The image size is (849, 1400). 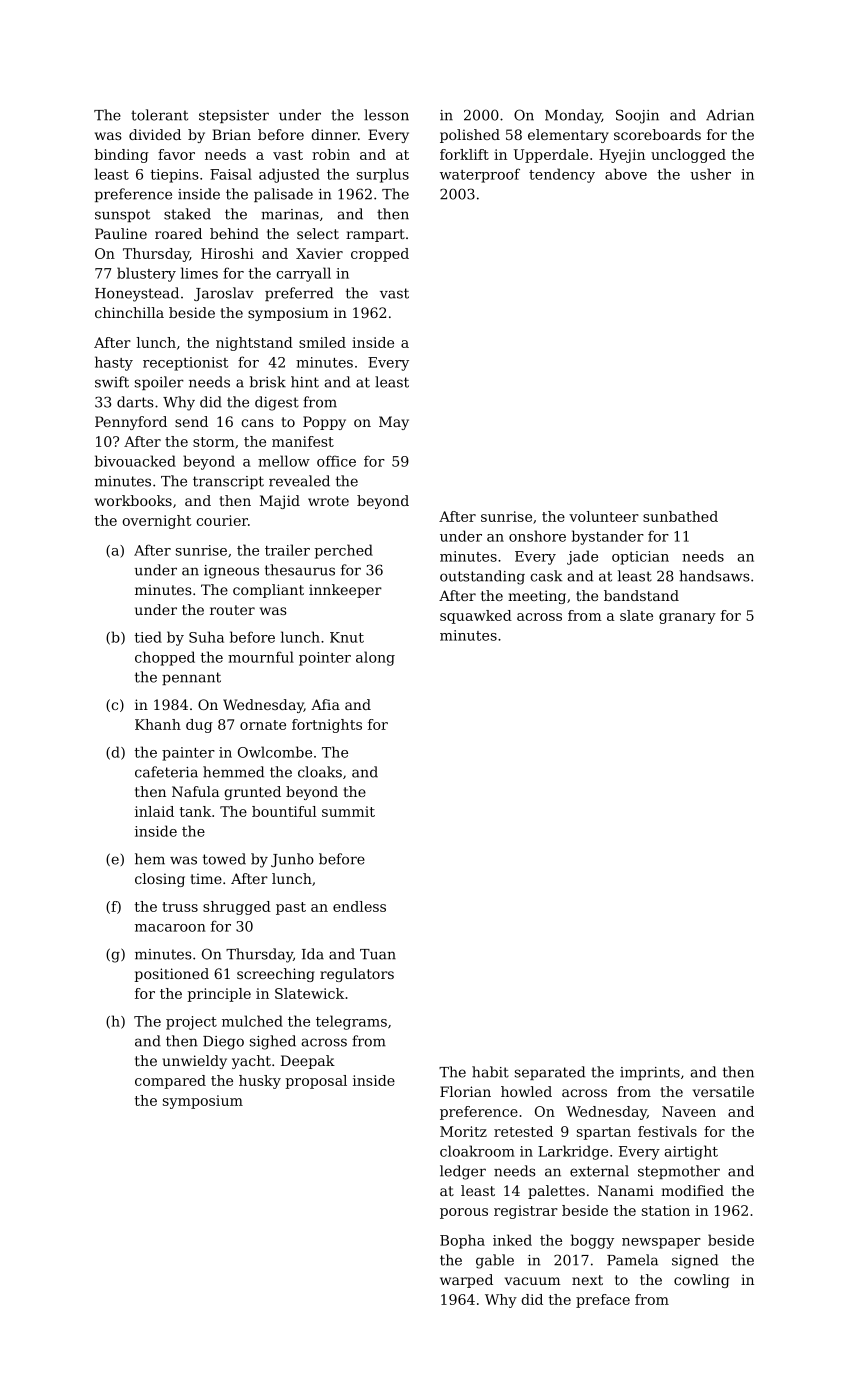 What do you see at coordinates (551, 156) in the image?
I see `Upperdale` at bounding box center [551, 156].
